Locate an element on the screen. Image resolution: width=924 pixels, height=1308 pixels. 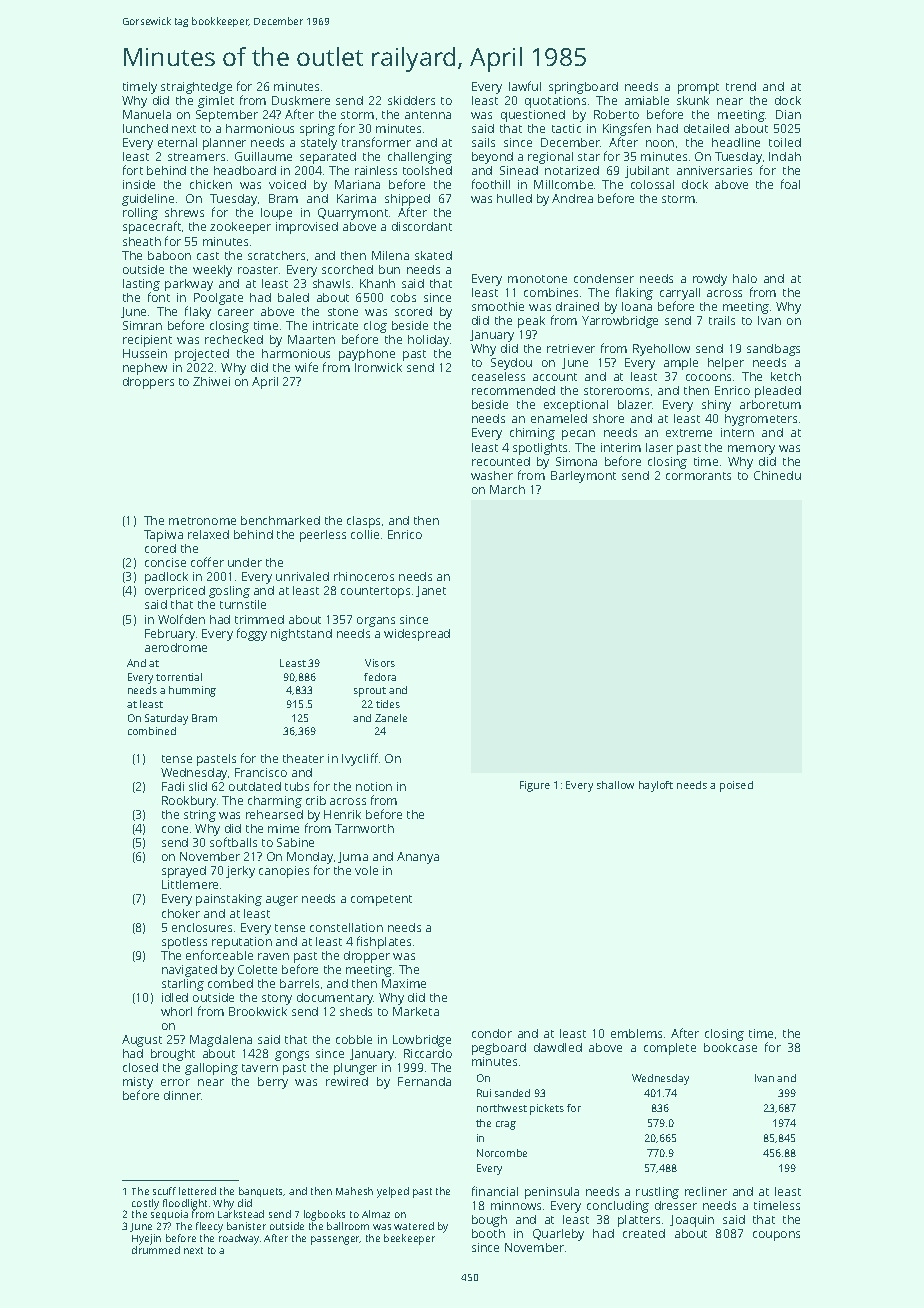
Chinedu is located at coordinates (777, 475).
